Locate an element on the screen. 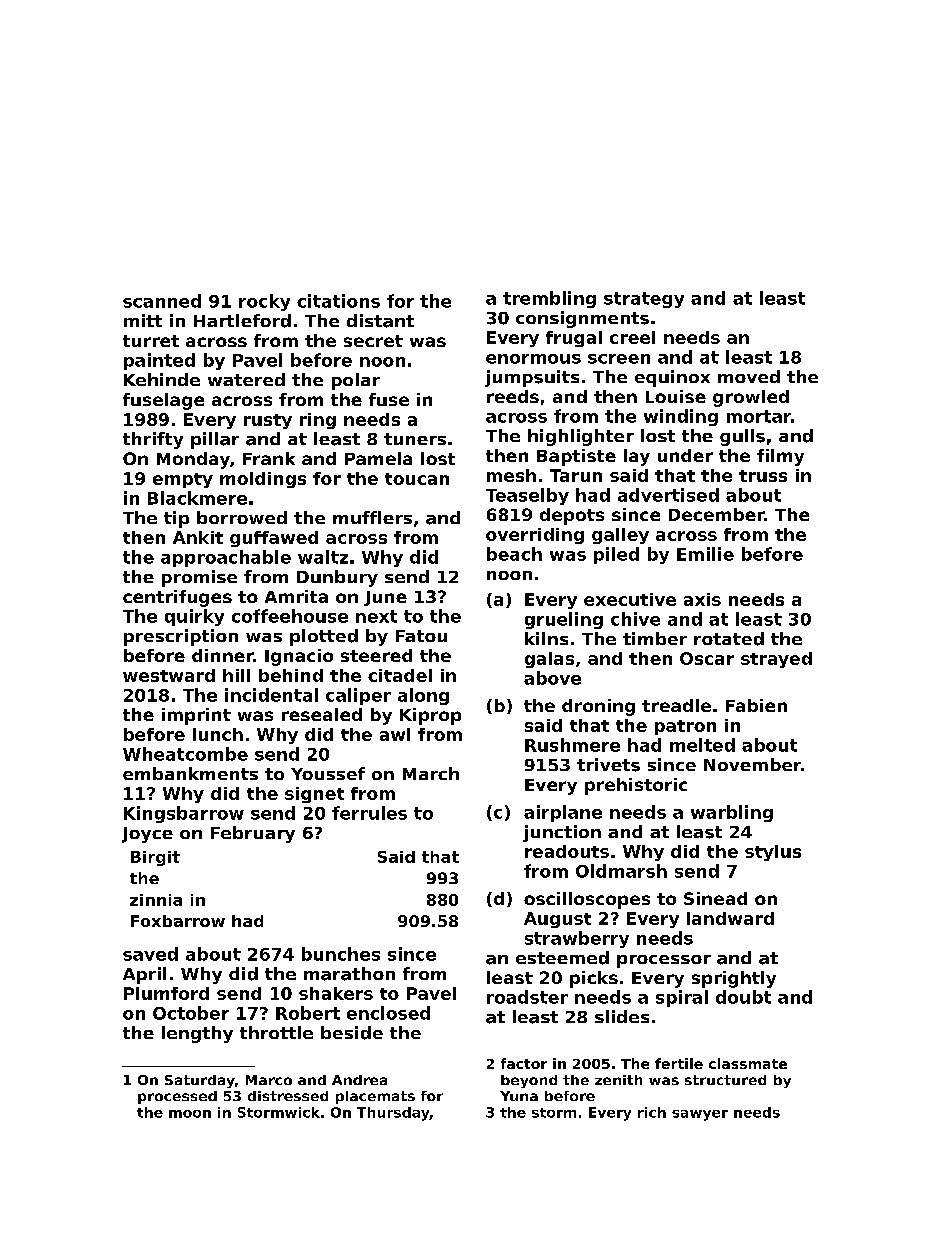 This screenshot has height=1233, width=952. awl is located at coordinates (395, 734).
